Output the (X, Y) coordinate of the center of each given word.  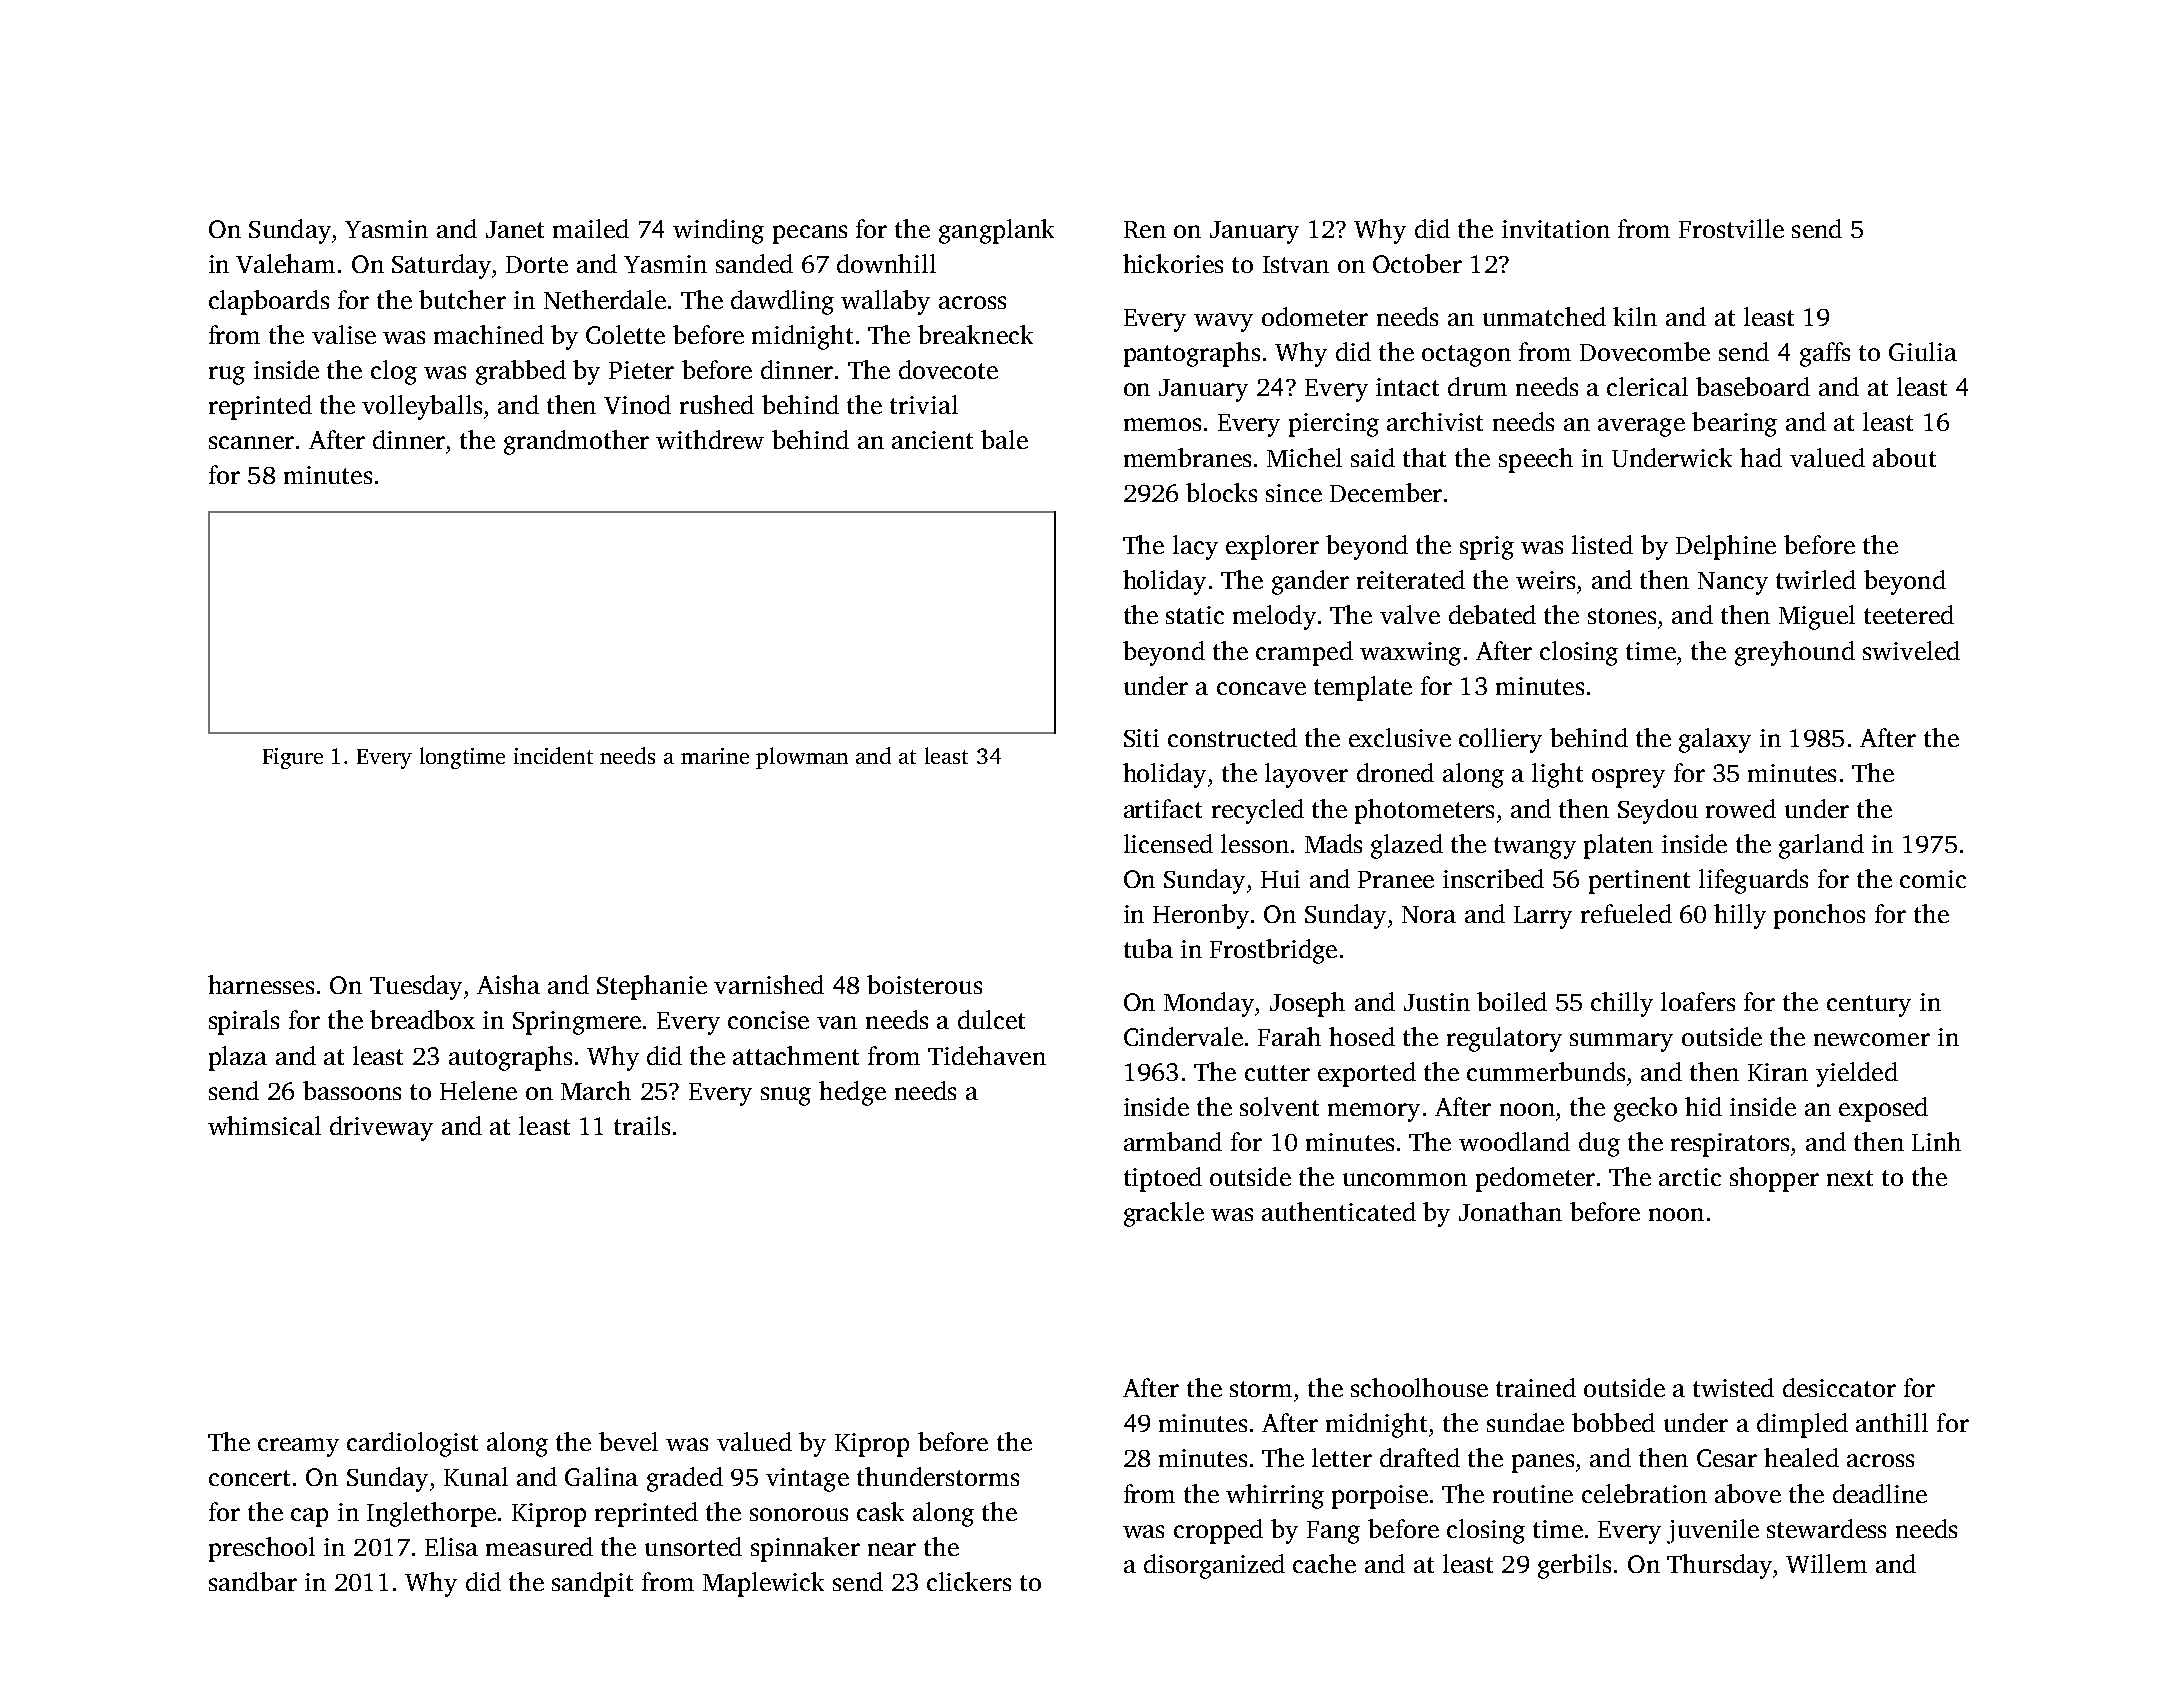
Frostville (1731, 228)
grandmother (576, 442)
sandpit (592, 1584)
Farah (1289, 1036)
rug (227, 375)
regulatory (1504, 1039)
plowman (802, 758)
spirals (244, 1022)
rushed (717, 404)
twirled (1816, 579)
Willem (1826, 1563)
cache (1324, 1563)
